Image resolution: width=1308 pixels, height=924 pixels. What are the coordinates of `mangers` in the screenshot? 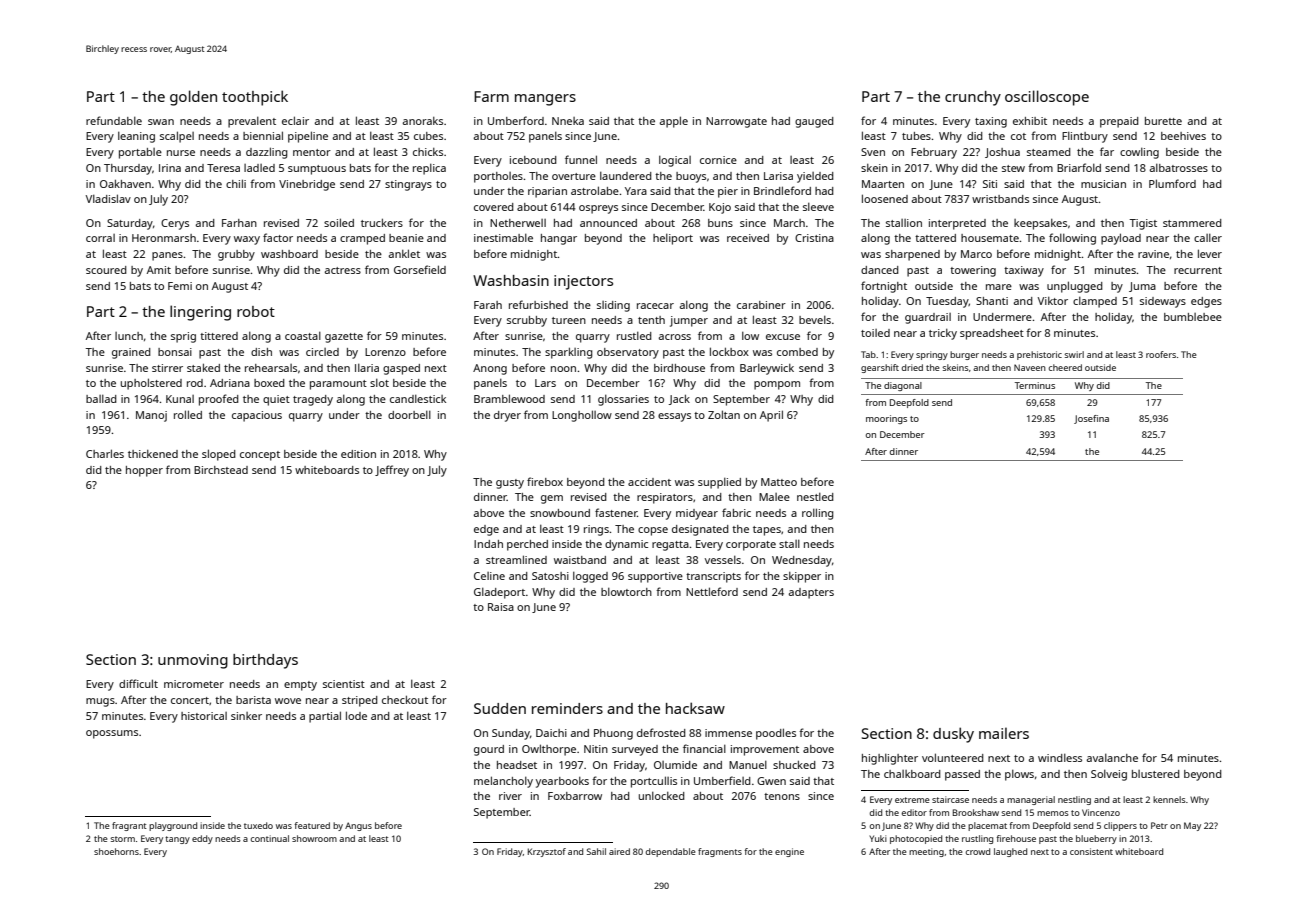 It's located at (545, 100).
